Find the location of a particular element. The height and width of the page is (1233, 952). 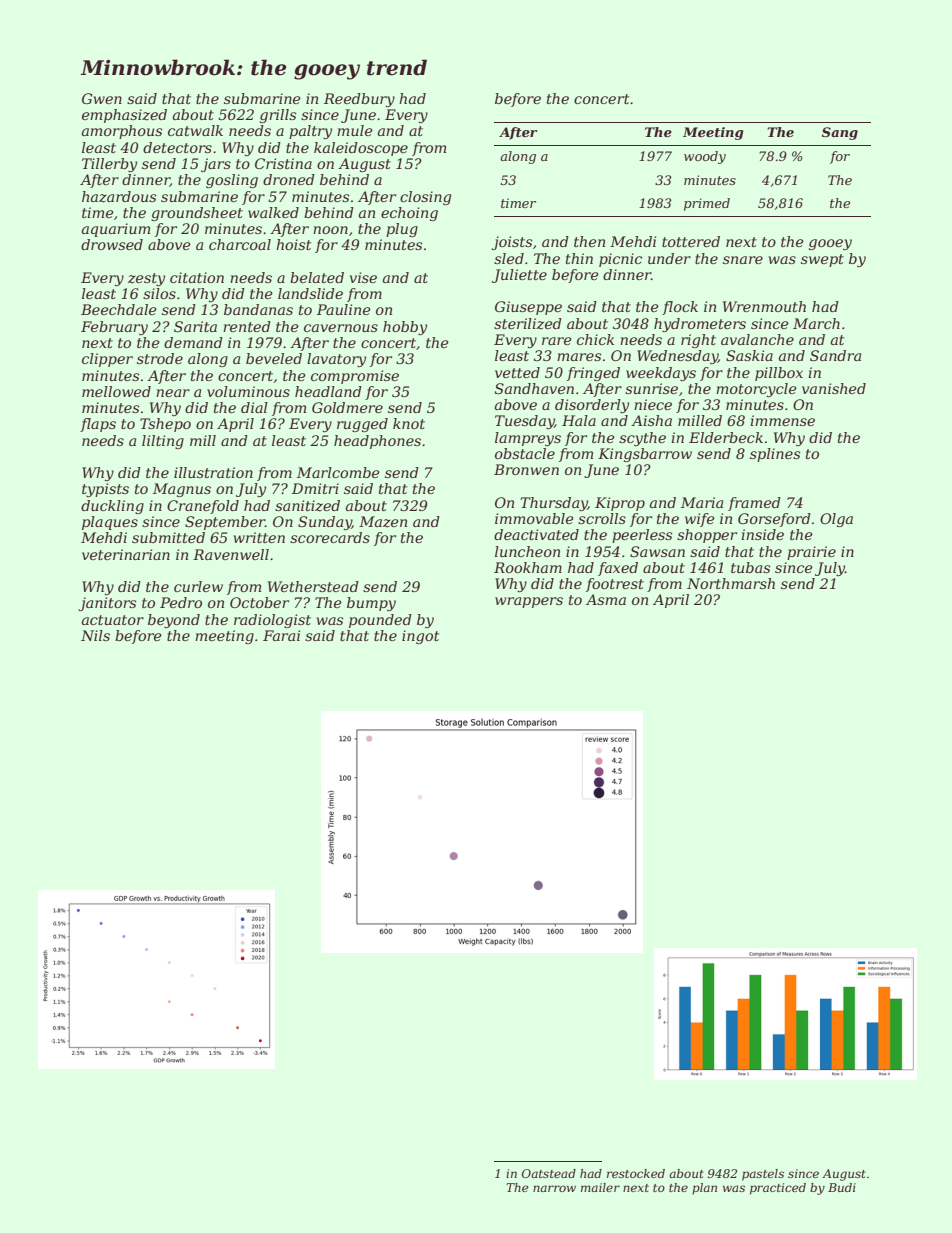

Sang is located at coordinates (840, 133).
